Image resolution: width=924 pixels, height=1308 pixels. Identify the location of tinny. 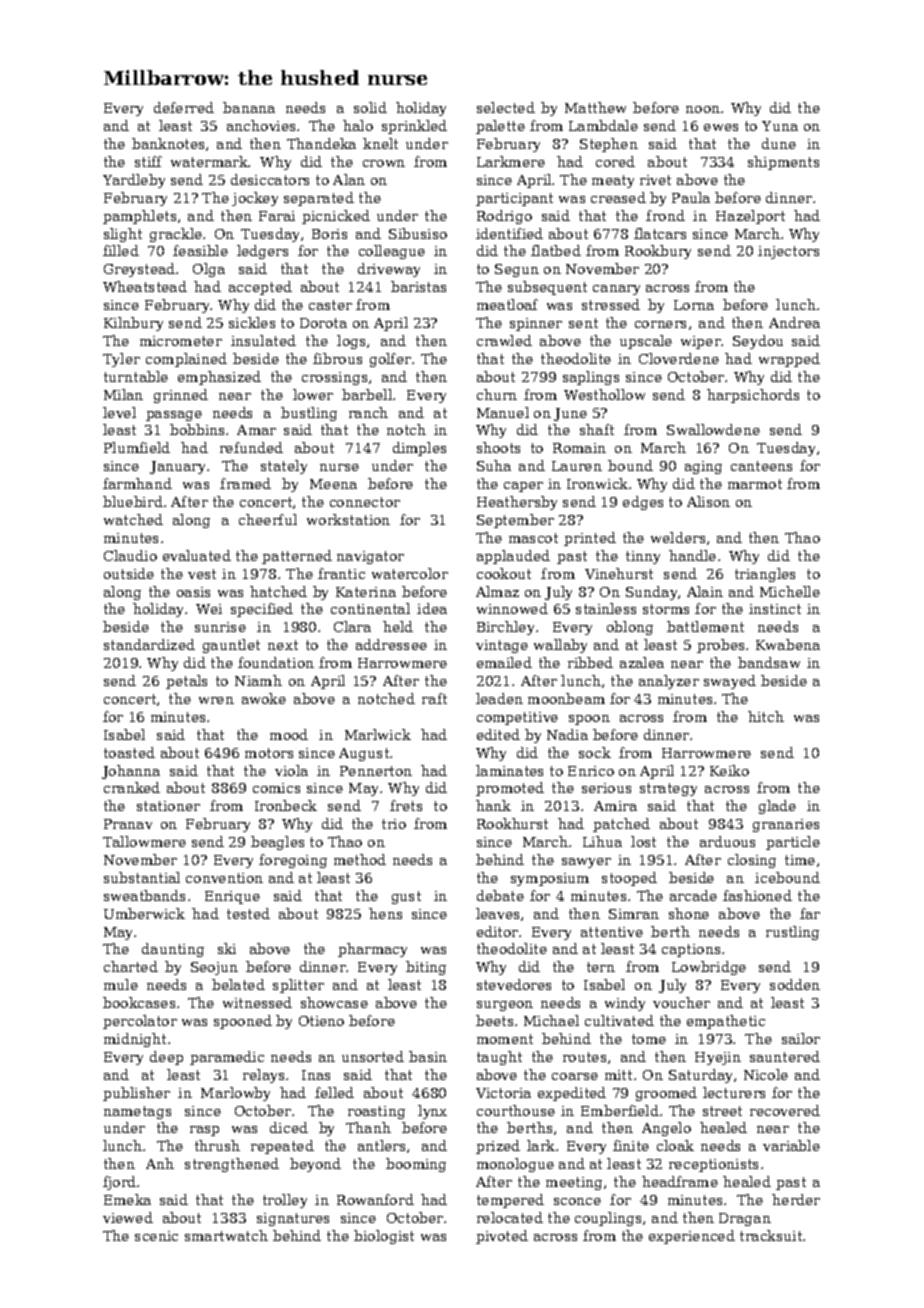
(643, 557).
